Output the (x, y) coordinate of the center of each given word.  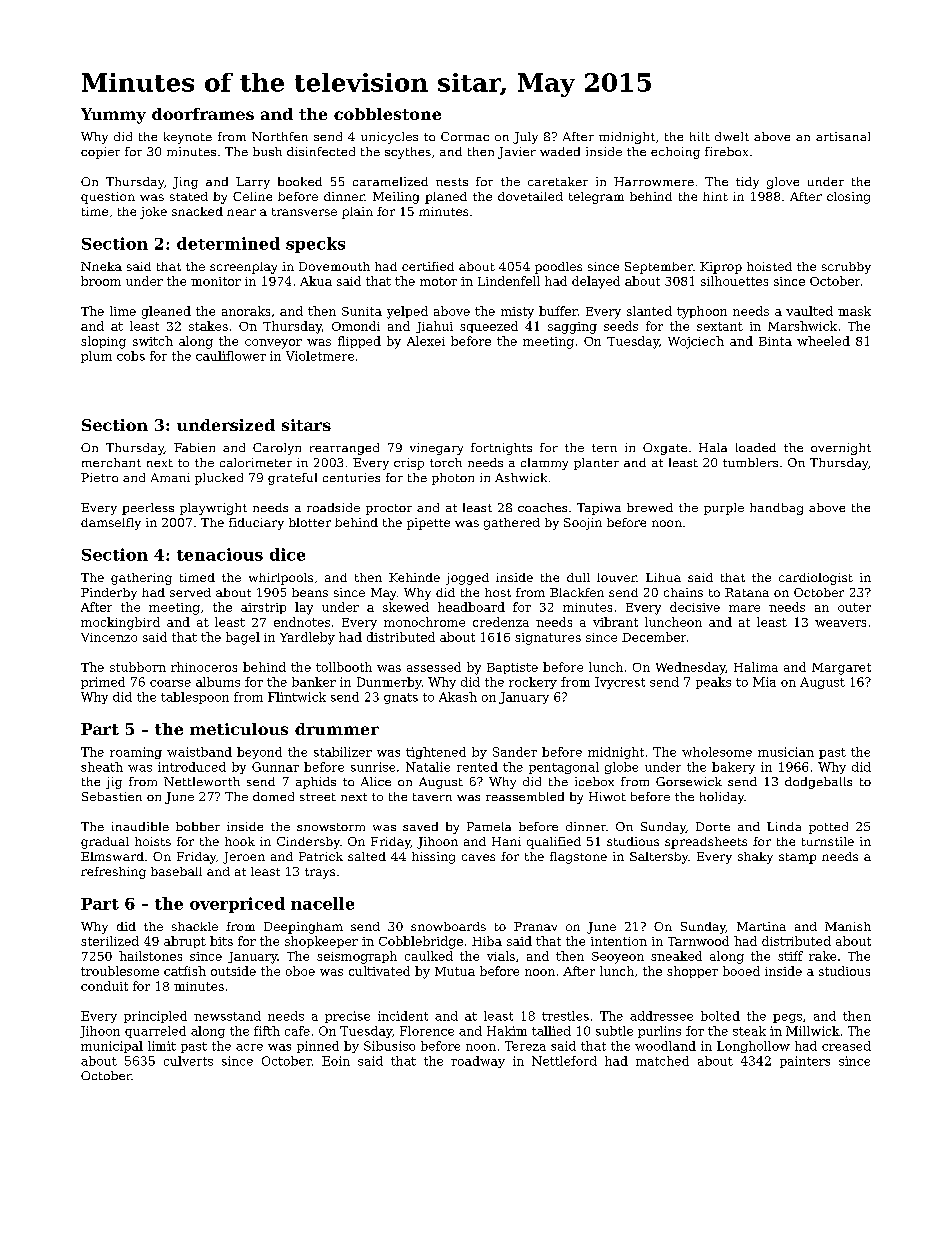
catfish (185, 971)
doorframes (203, 114)
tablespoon (195, 698)
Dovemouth (334, 266)
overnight (841, 449)
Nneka (101, 266)
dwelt (732, 136)
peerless (148, 509)
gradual (105, 843)
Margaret (841, 669)
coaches (542, 507)
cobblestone (387, 114)
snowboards (448, 926)
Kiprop (721, 268)
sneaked (676, 956)
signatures (548, 639)
